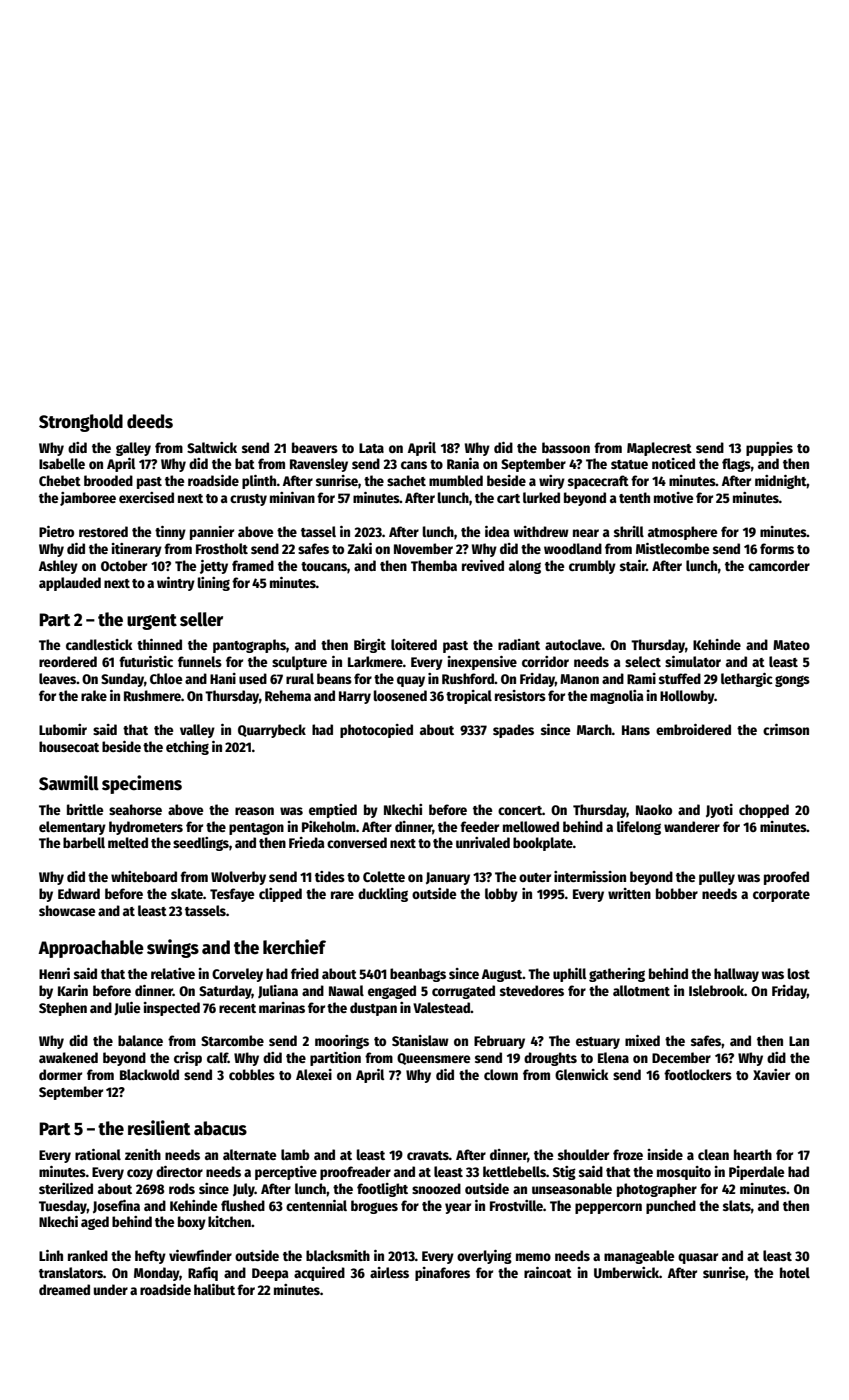  Describe the element at coordinates (423, 548) in the image. I see `November` at that location.
